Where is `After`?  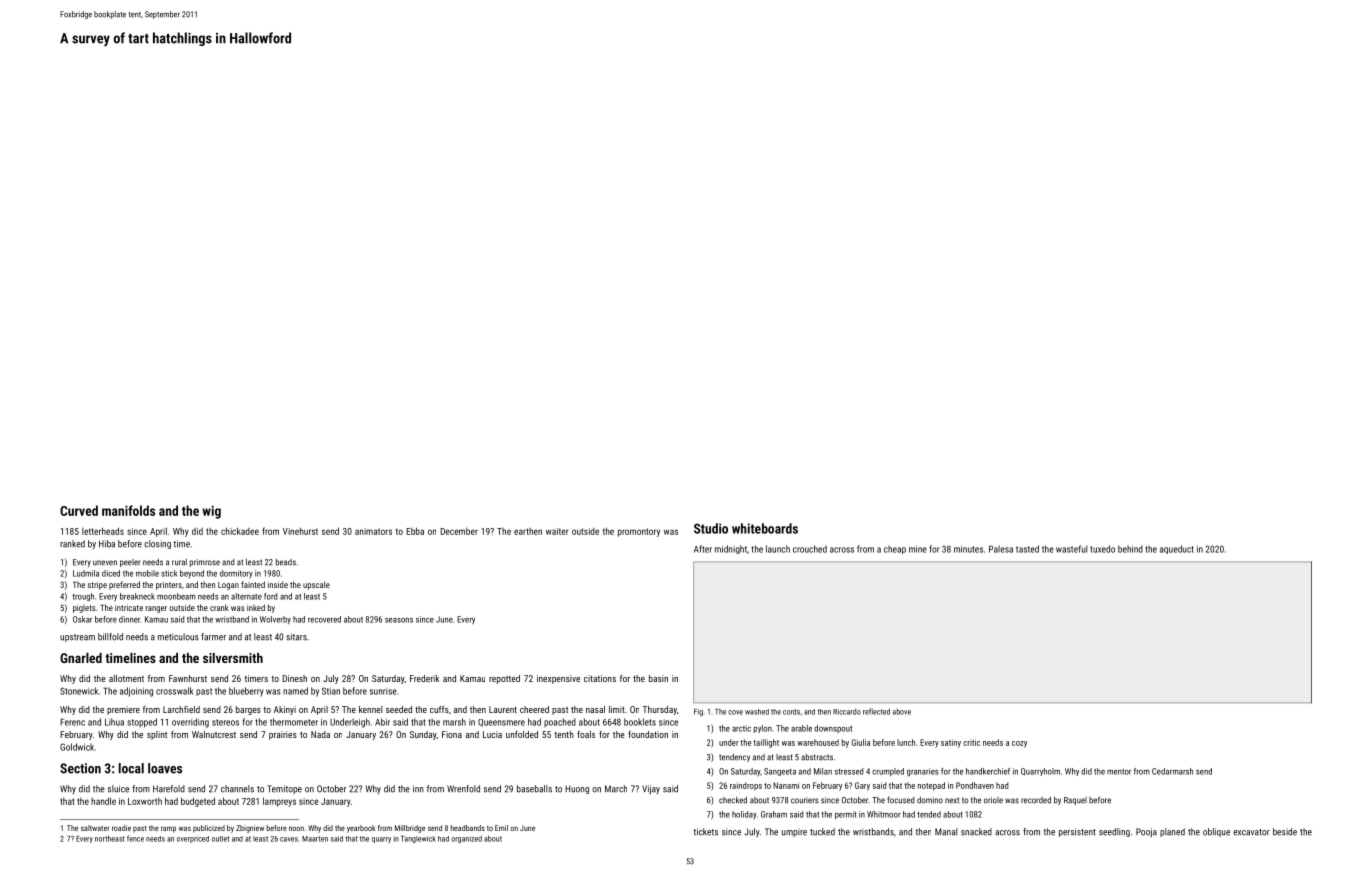
After is located at coordinates (703, 549).
